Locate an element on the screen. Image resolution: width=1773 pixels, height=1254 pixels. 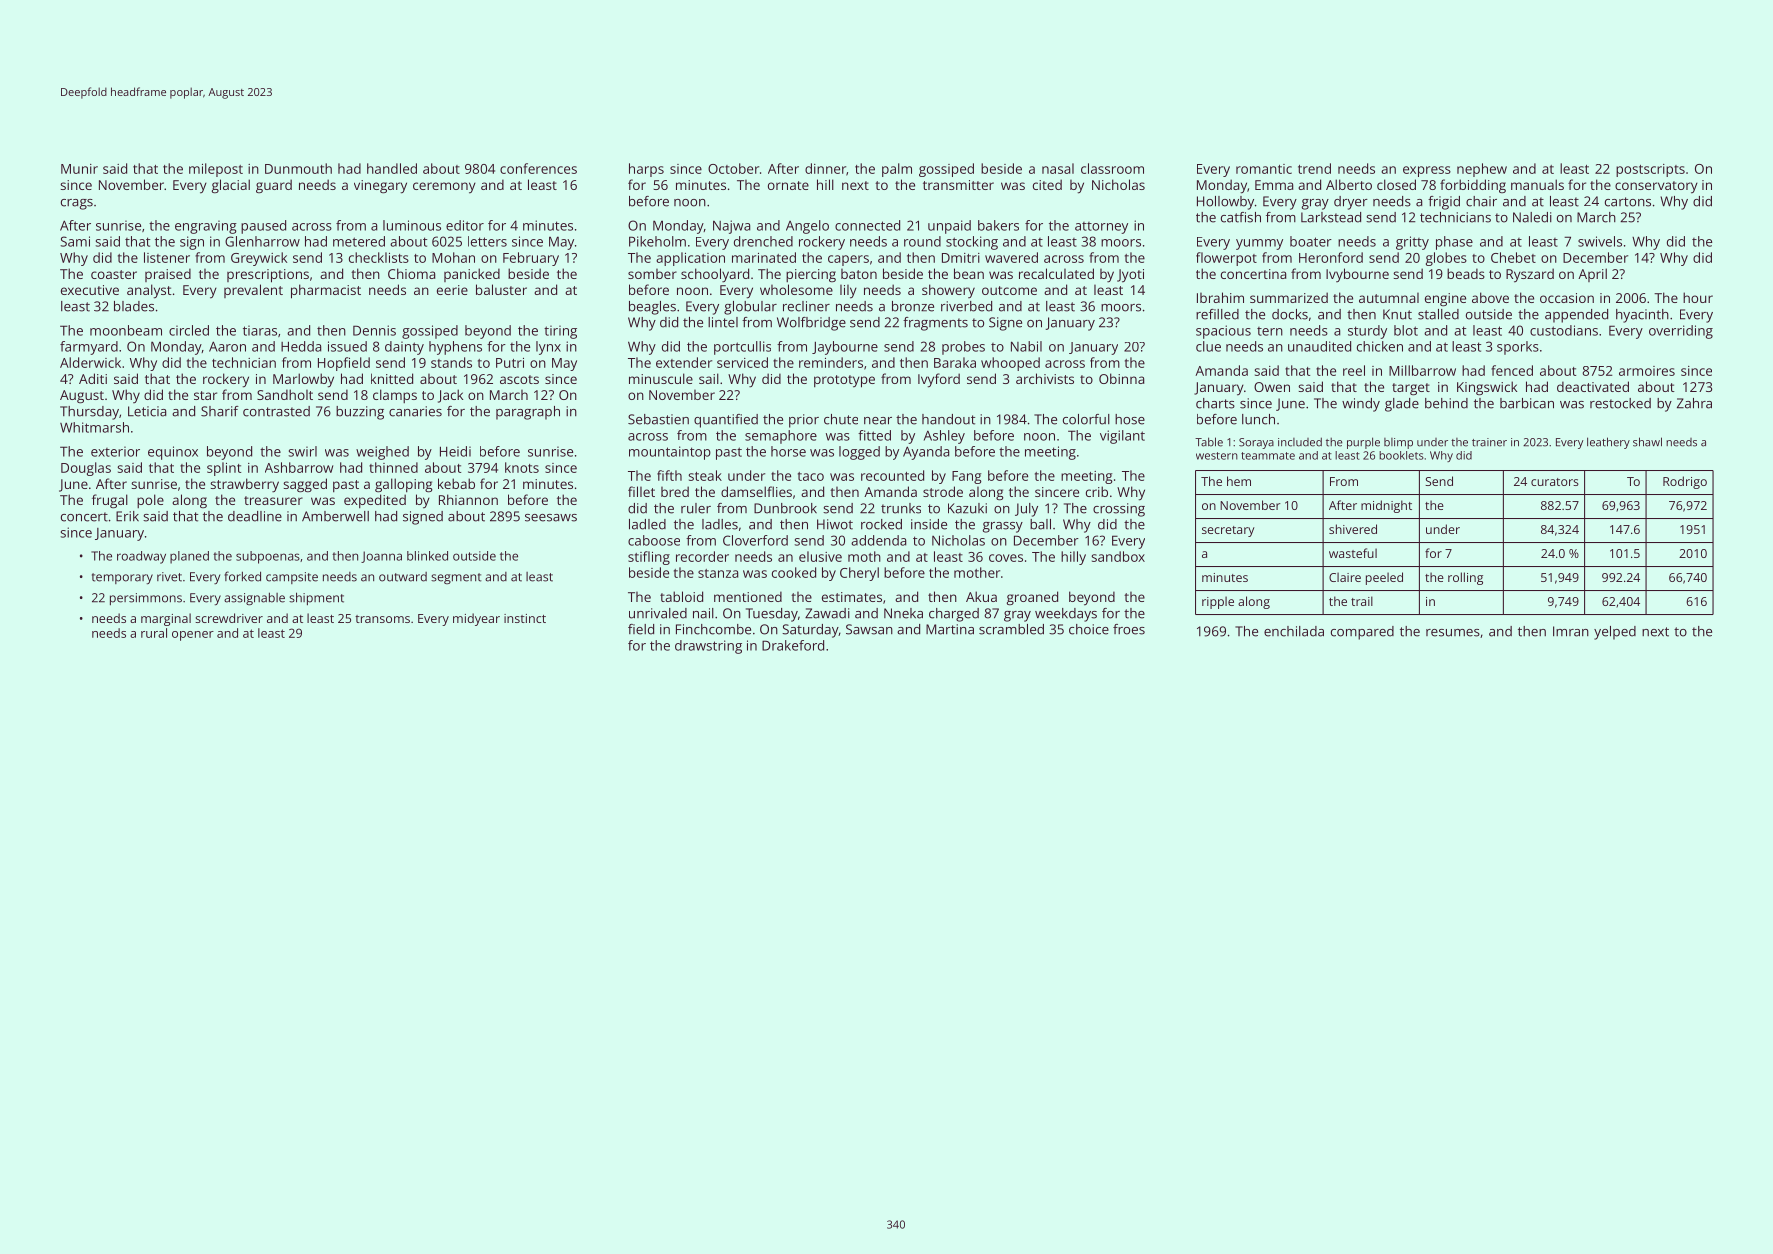
sturdy is located at coordinates (1367, 332).
